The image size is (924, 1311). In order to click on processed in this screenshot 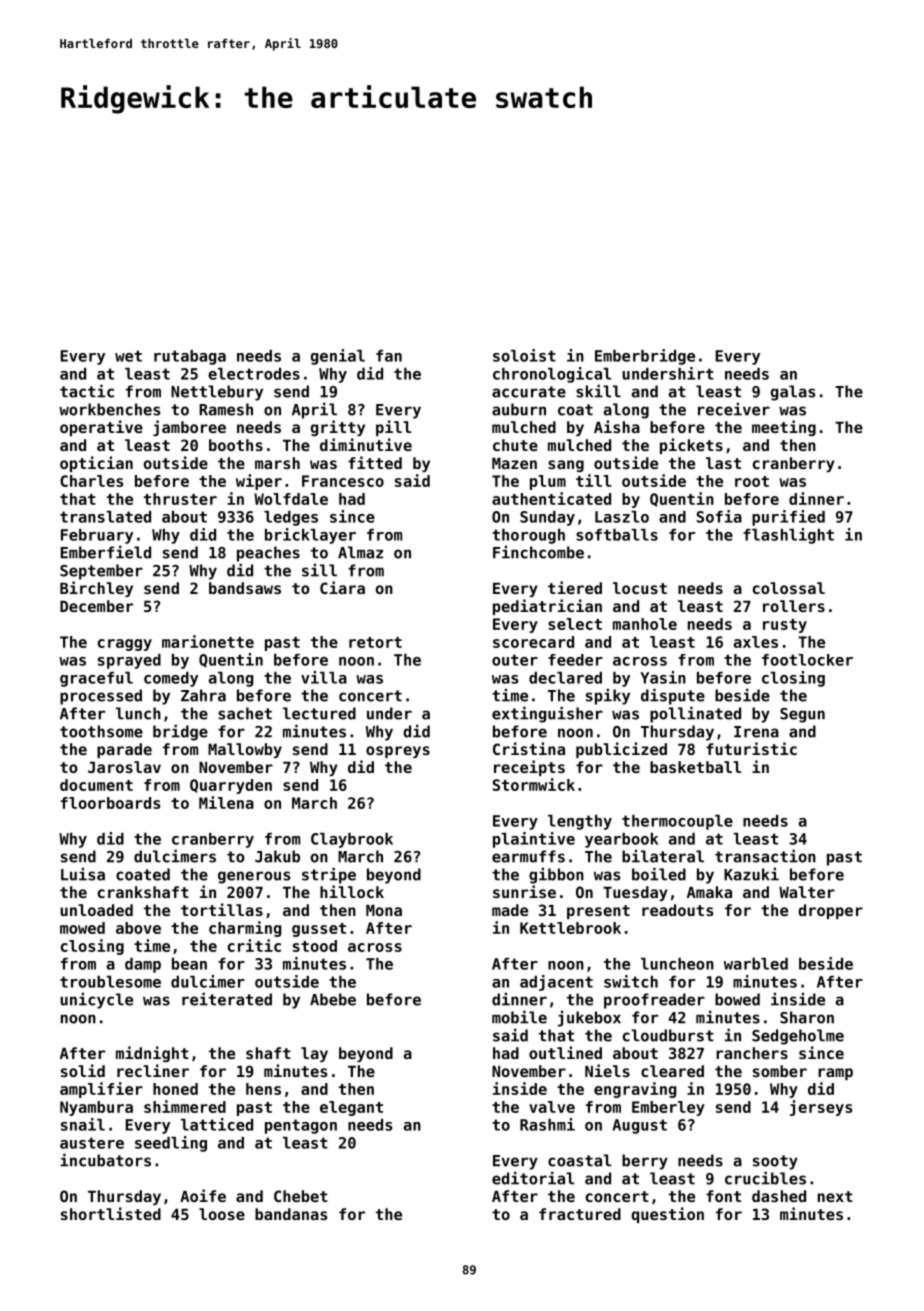, I will do `click(101, 697)`.
